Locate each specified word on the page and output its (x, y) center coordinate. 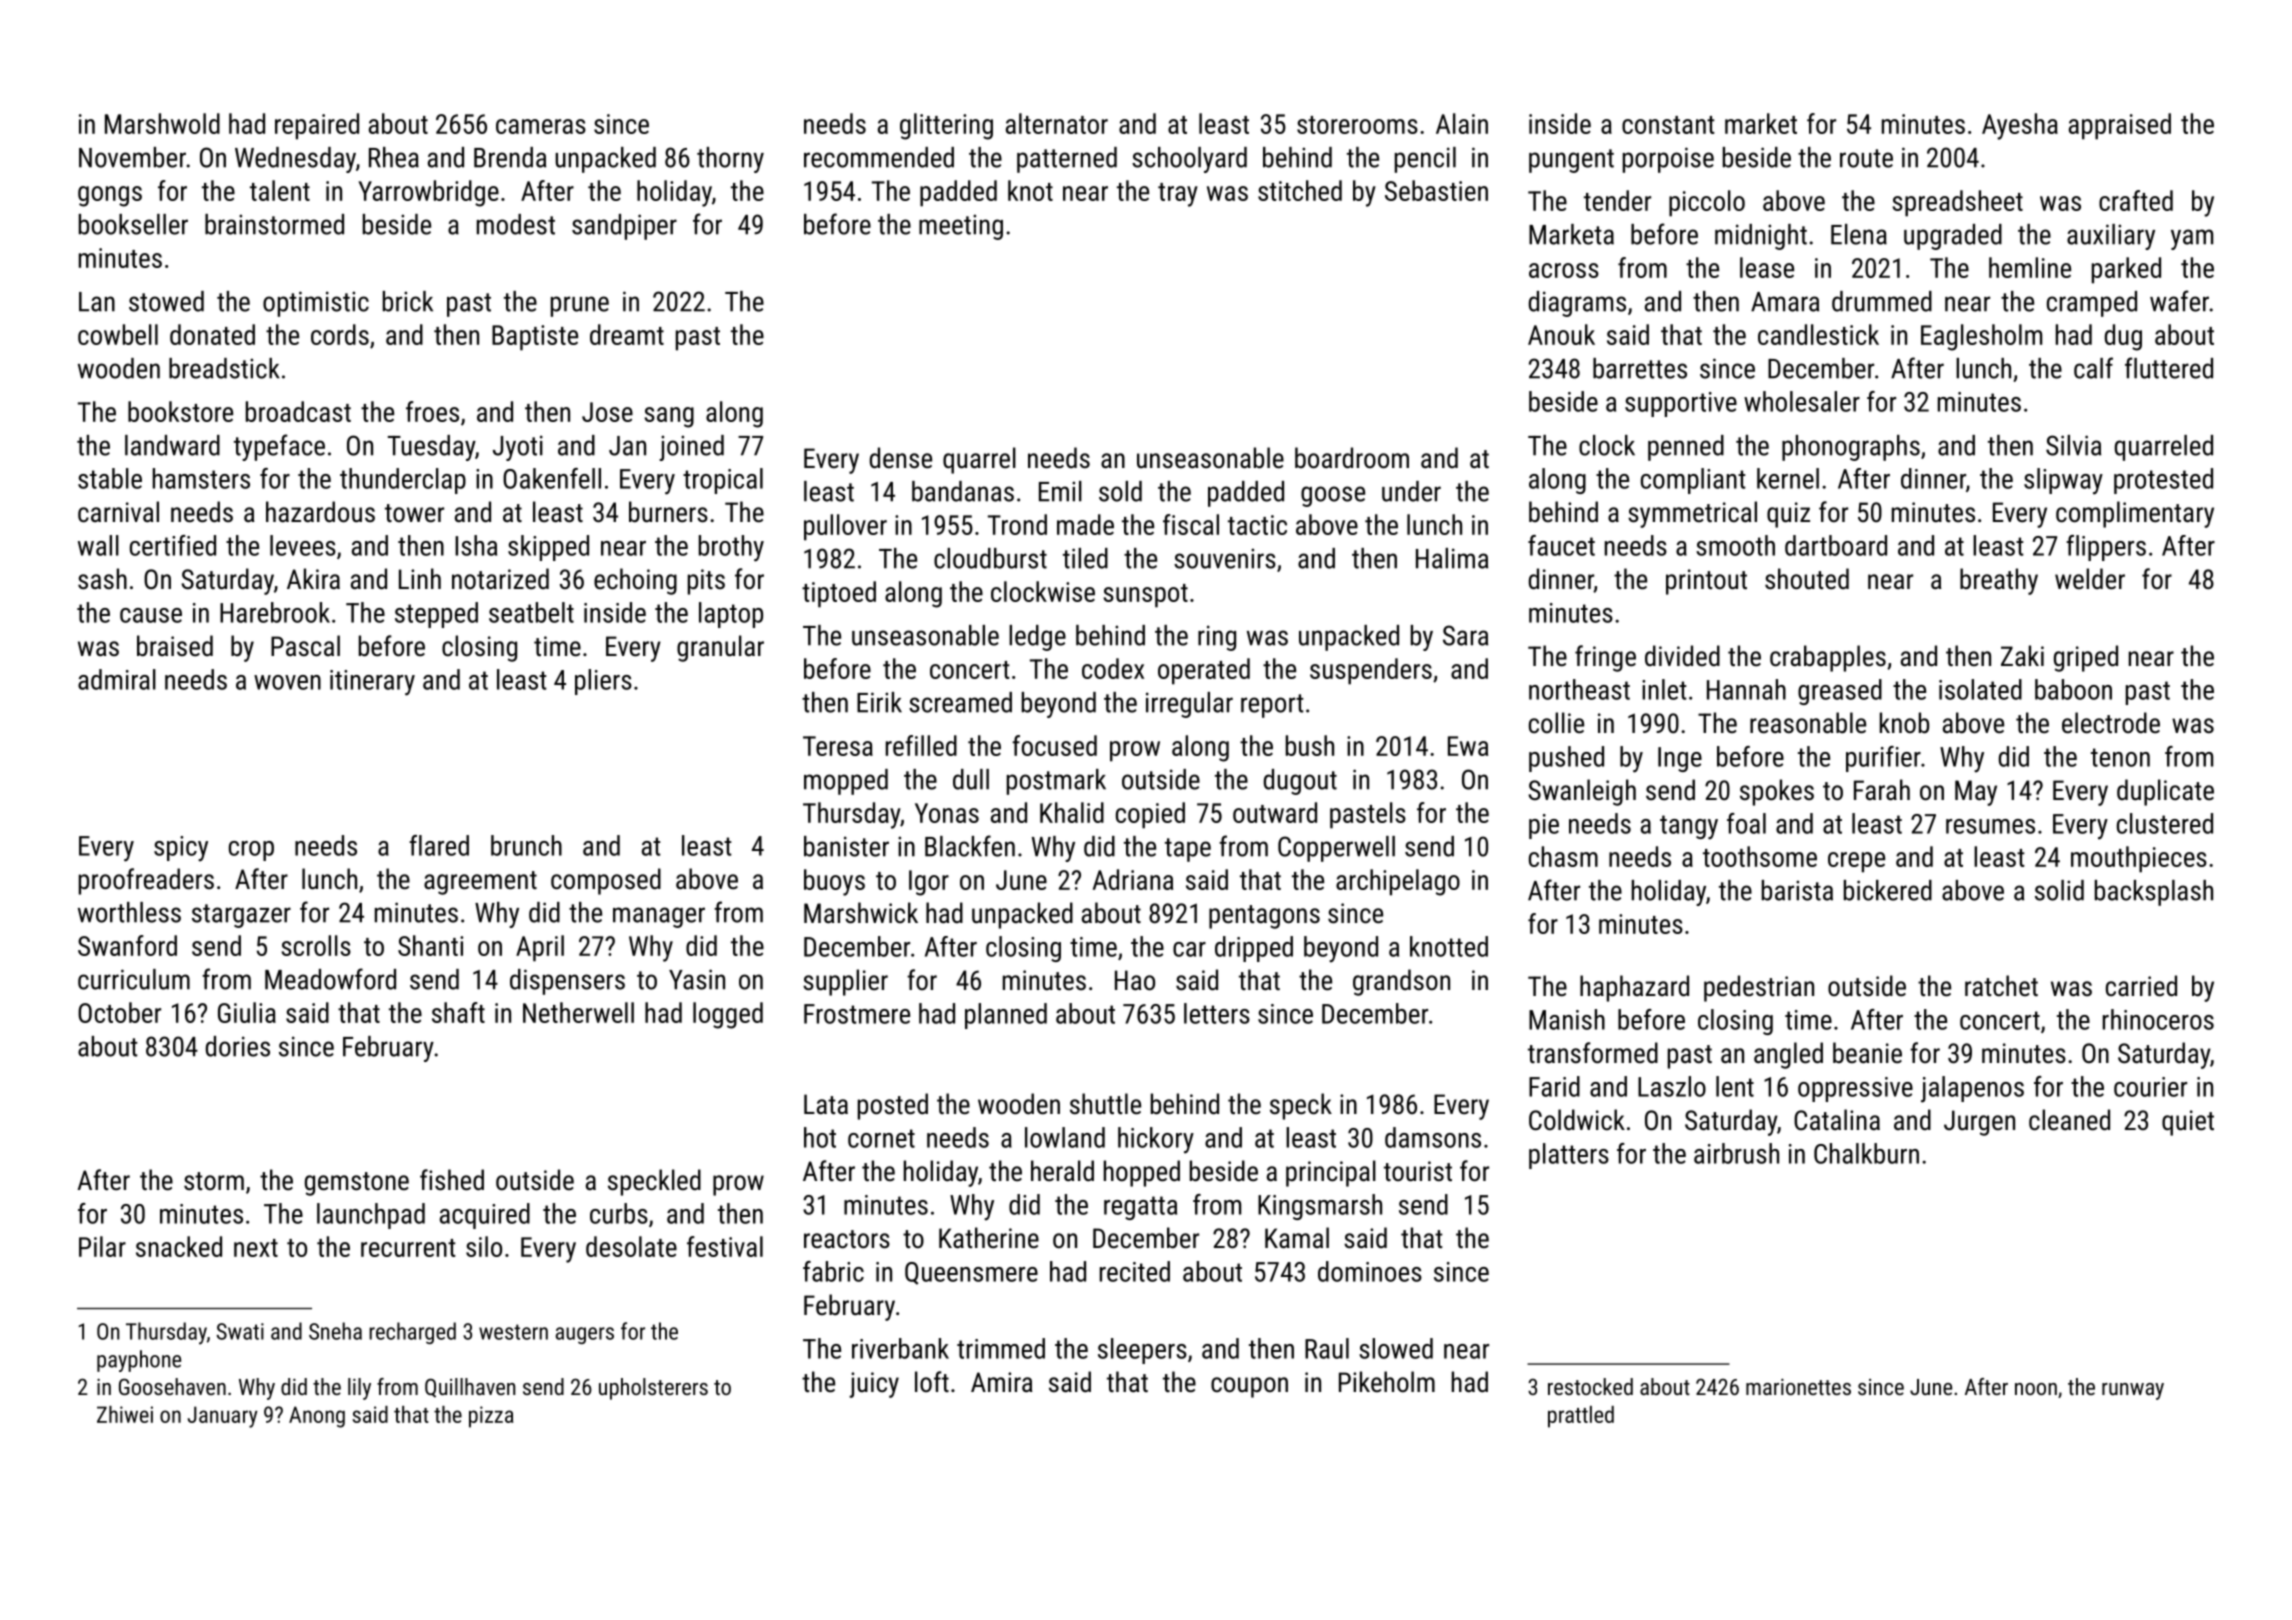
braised (175, 646)
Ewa (1468, 746)
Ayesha (2020, 126)
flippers (2106, 548)
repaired (317, 126)
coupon (1249, 1387)
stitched (1300, 190)
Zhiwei (125, 1414)
